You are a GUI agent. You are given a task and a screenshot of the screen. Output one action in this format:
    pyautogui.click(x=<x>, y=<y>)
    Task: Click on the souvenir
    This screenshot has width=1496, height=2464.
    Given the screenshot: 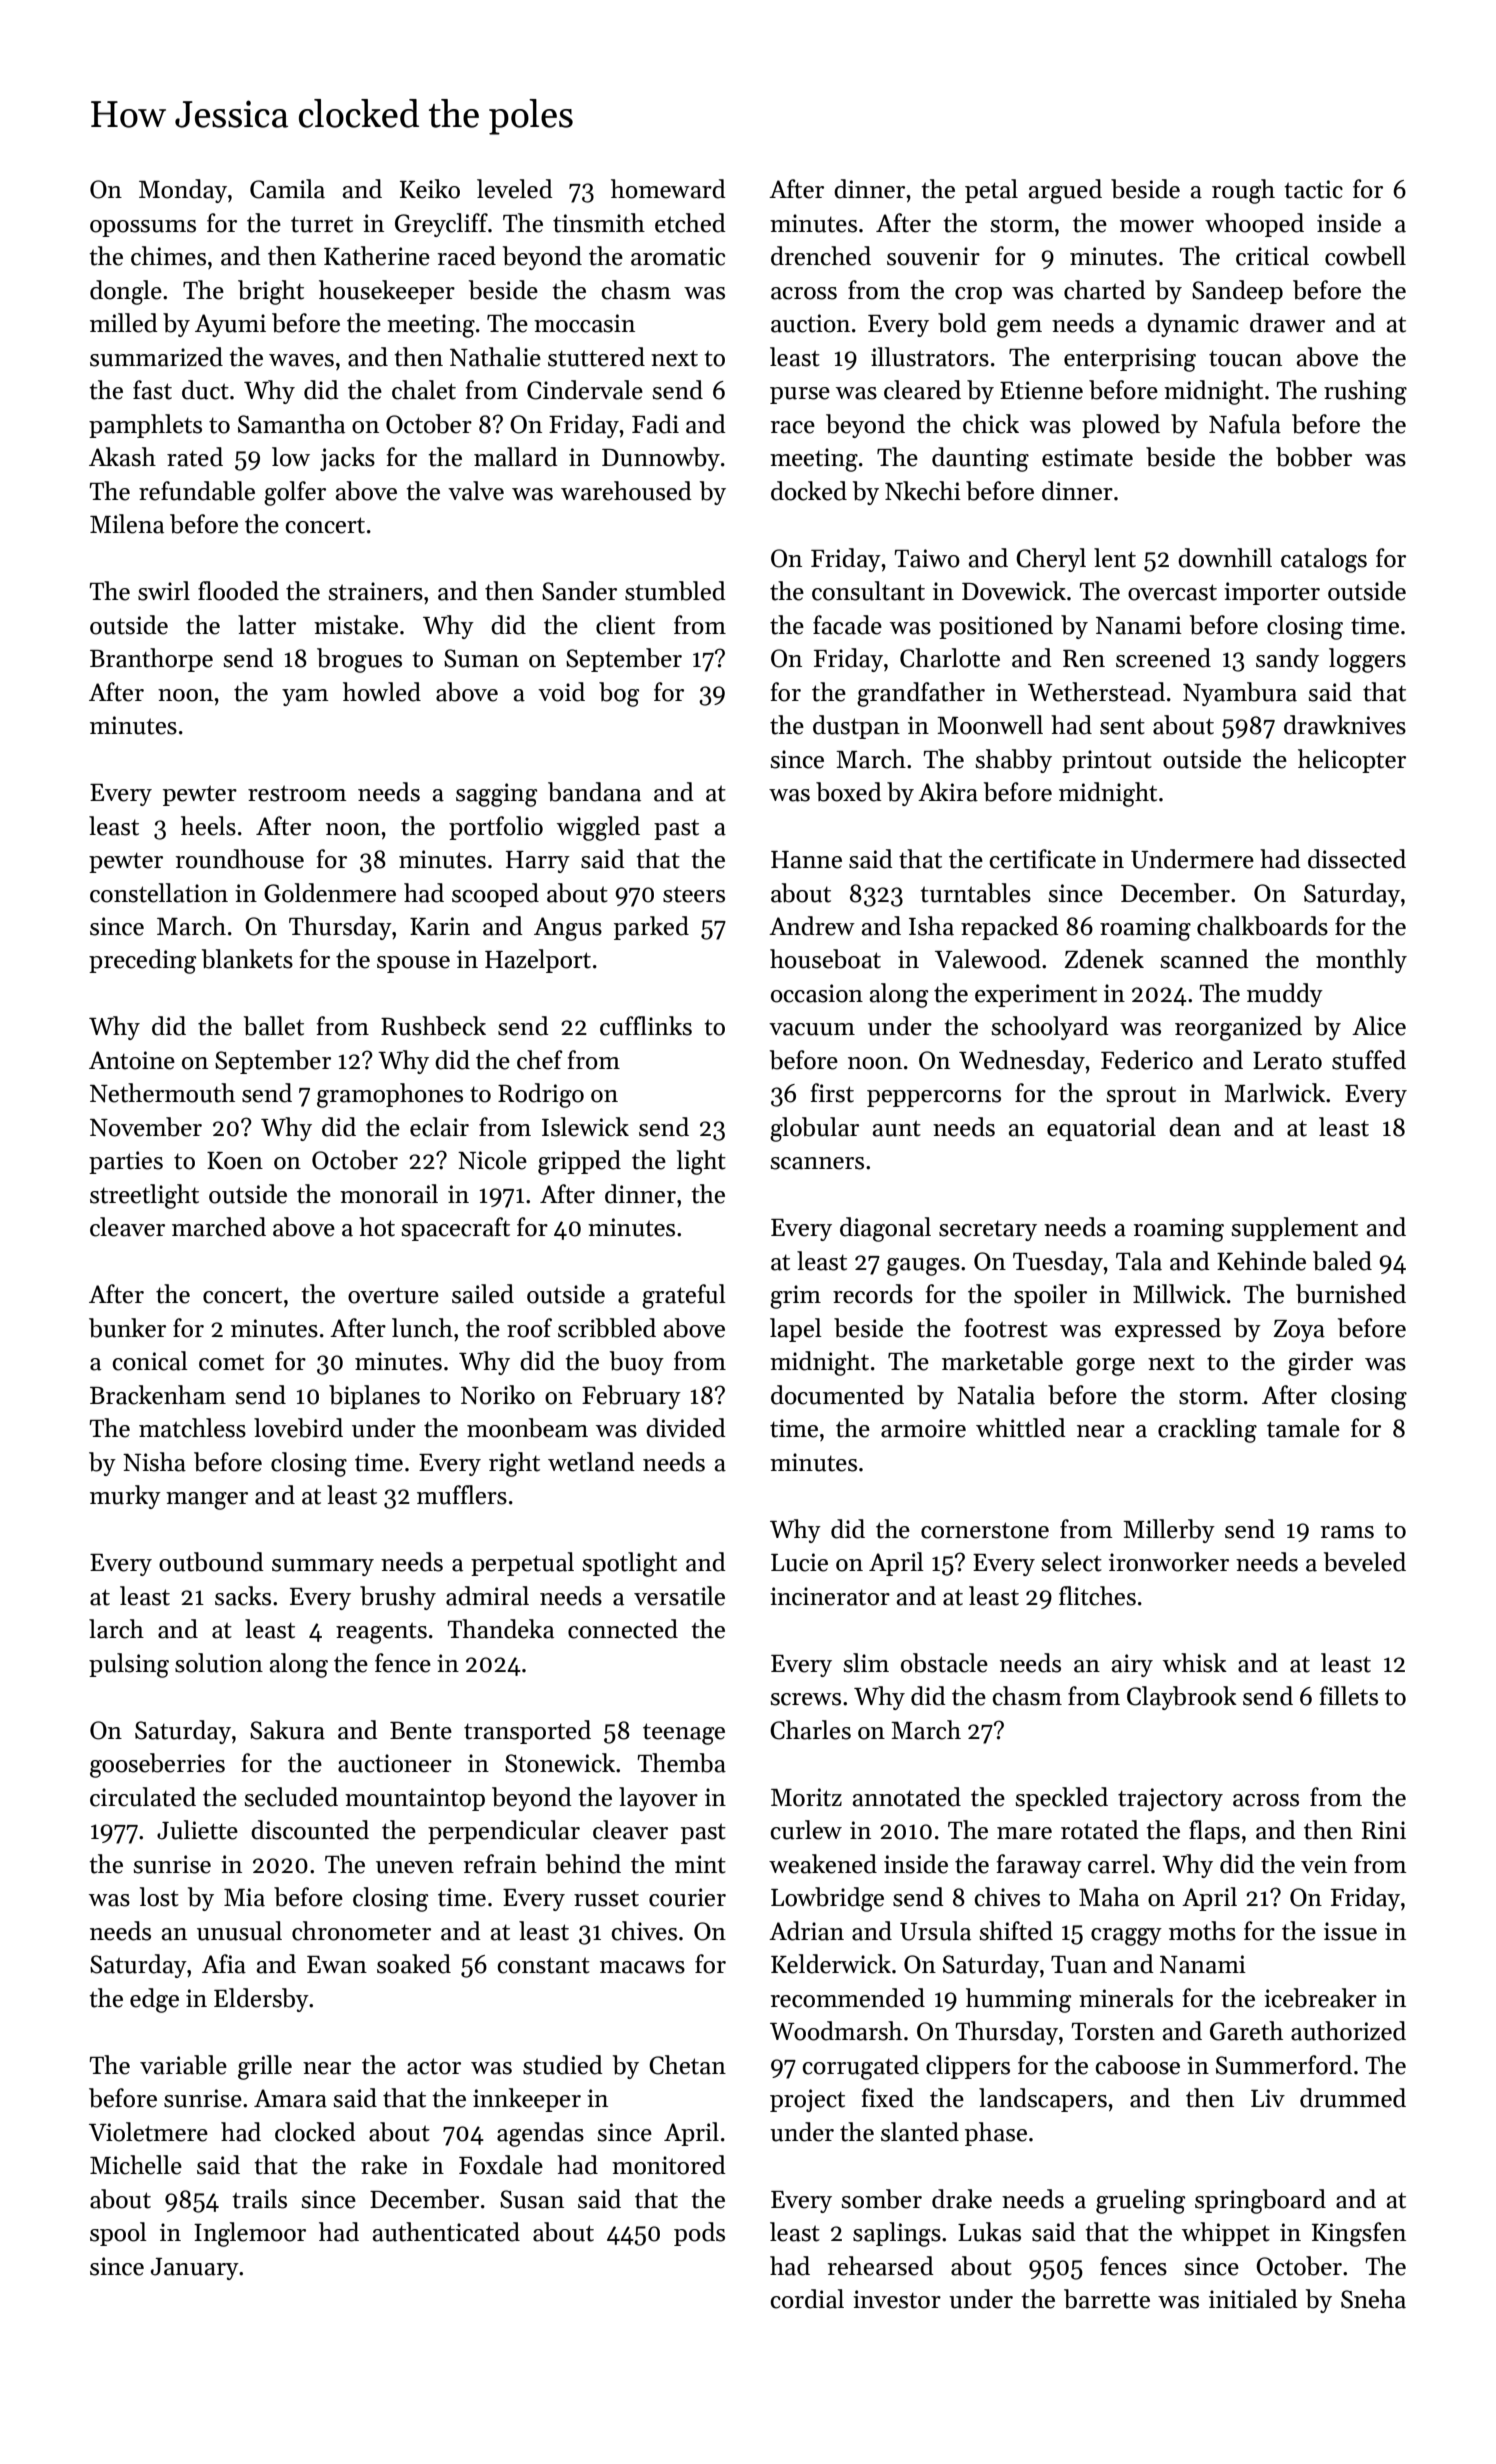 What is the action you would take?
    pyautogui.click(x=933, y=256)
